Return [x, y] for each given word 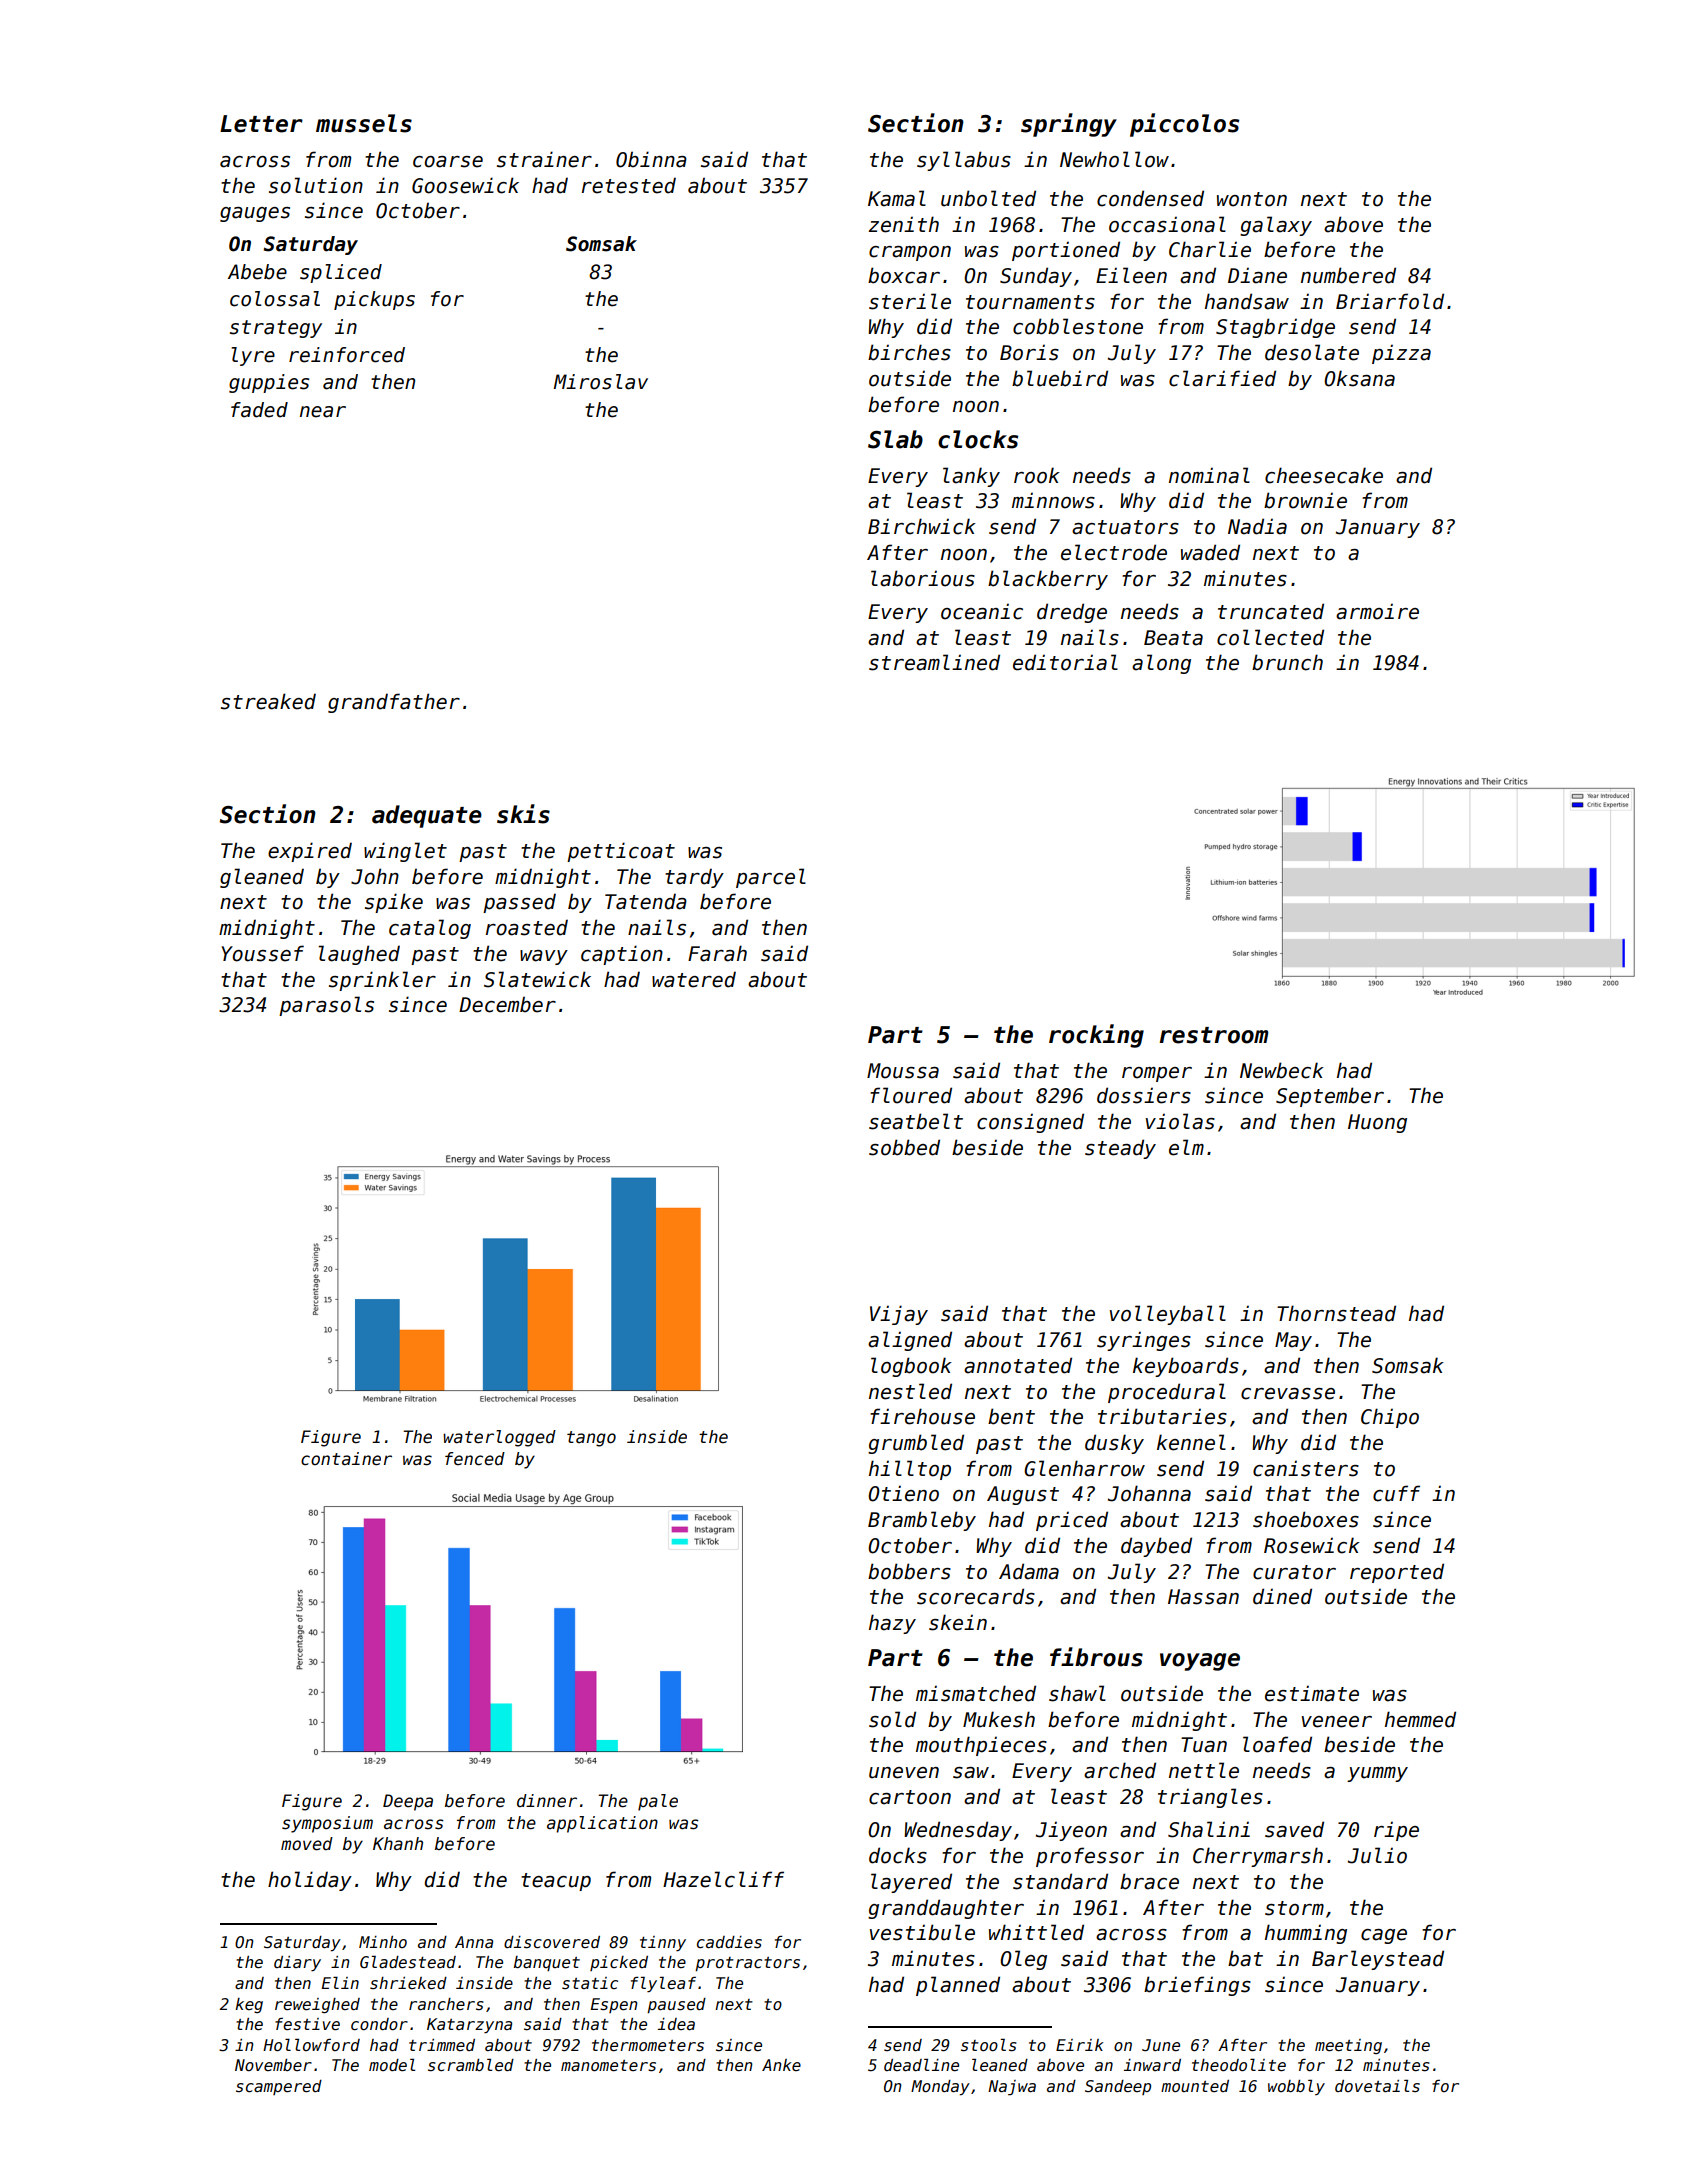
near [323, 412]
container [346, 1459]
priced [1072, 1521]
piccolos [1184, 125]
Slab [895, 439]
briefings [1197, 1986]
